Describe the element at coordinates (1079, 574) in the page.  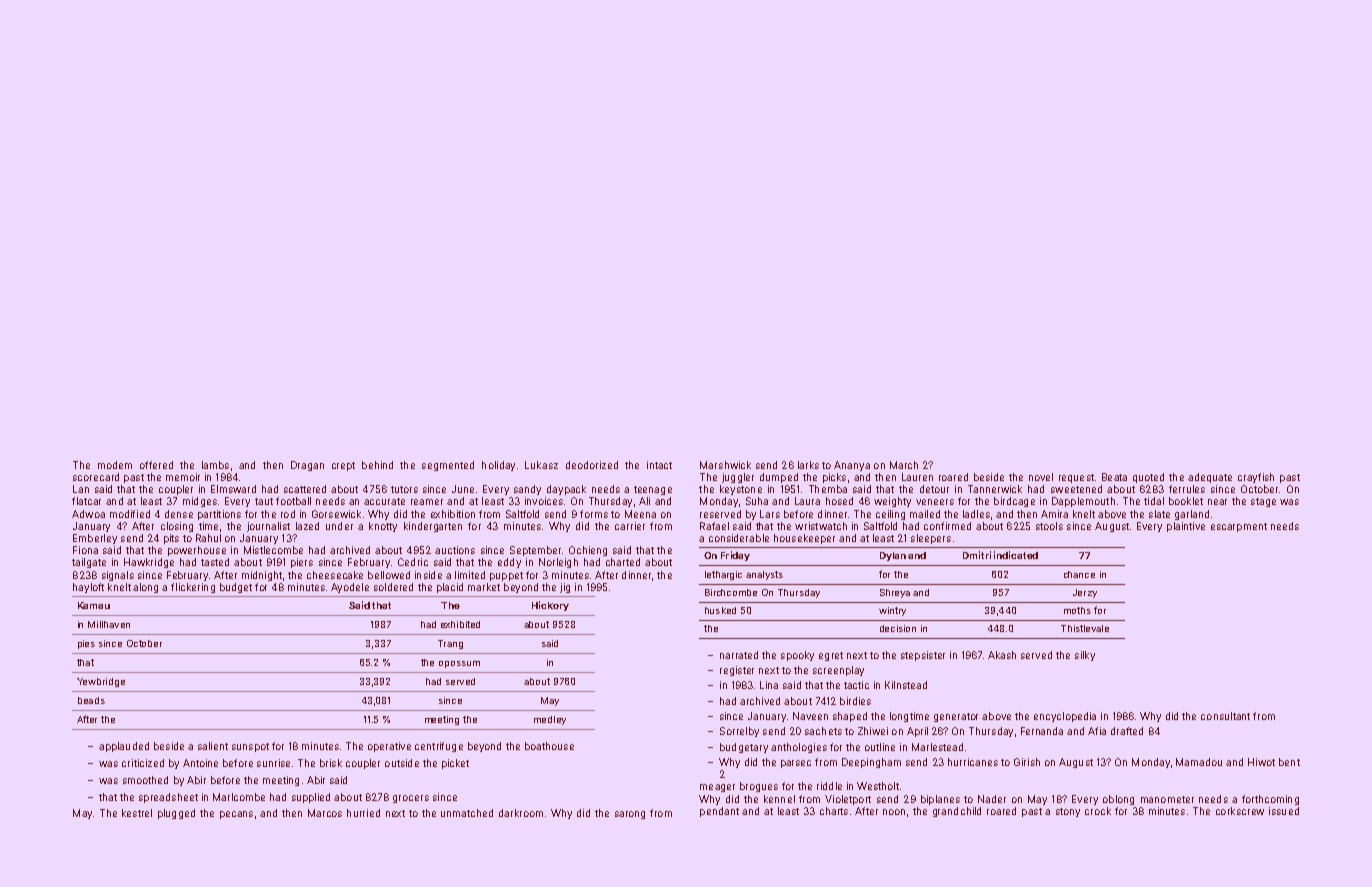
I see `chance` at that location.
